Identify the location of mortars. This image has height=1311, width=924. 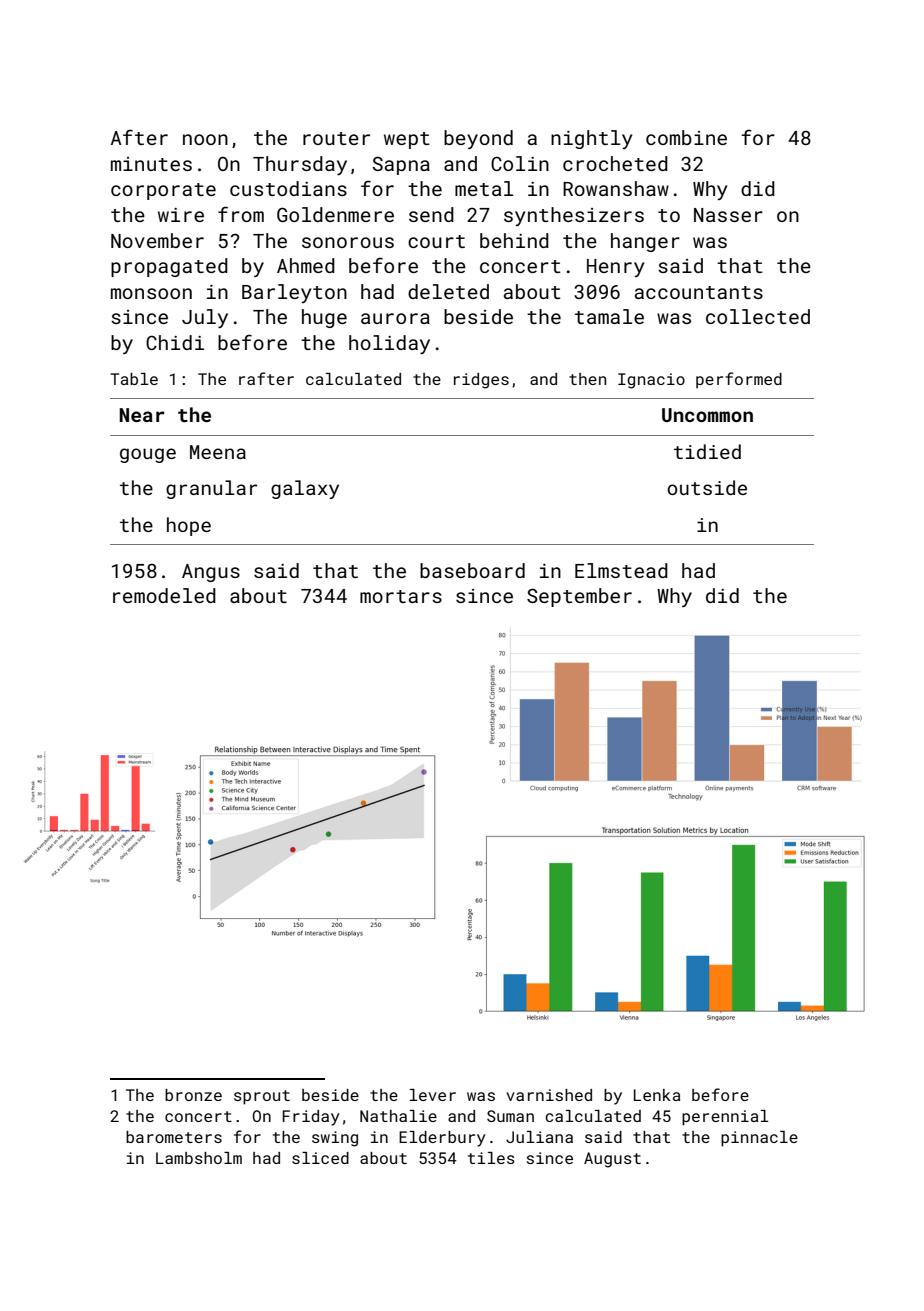
(401, 596).
